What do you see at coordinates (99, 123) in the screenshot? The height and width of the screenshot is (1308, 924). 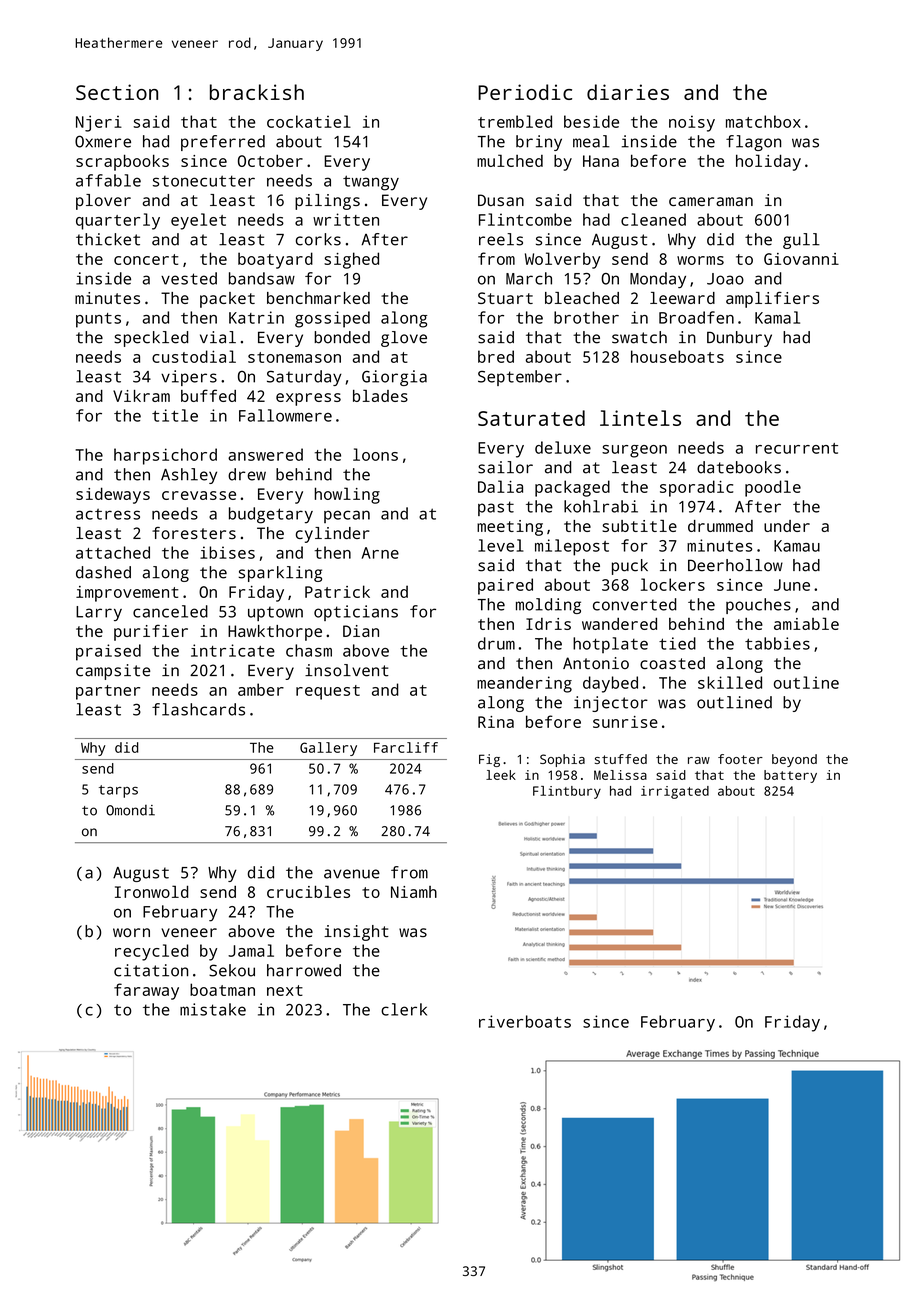 I see `Njeri` at bounding box center [99, 123].
